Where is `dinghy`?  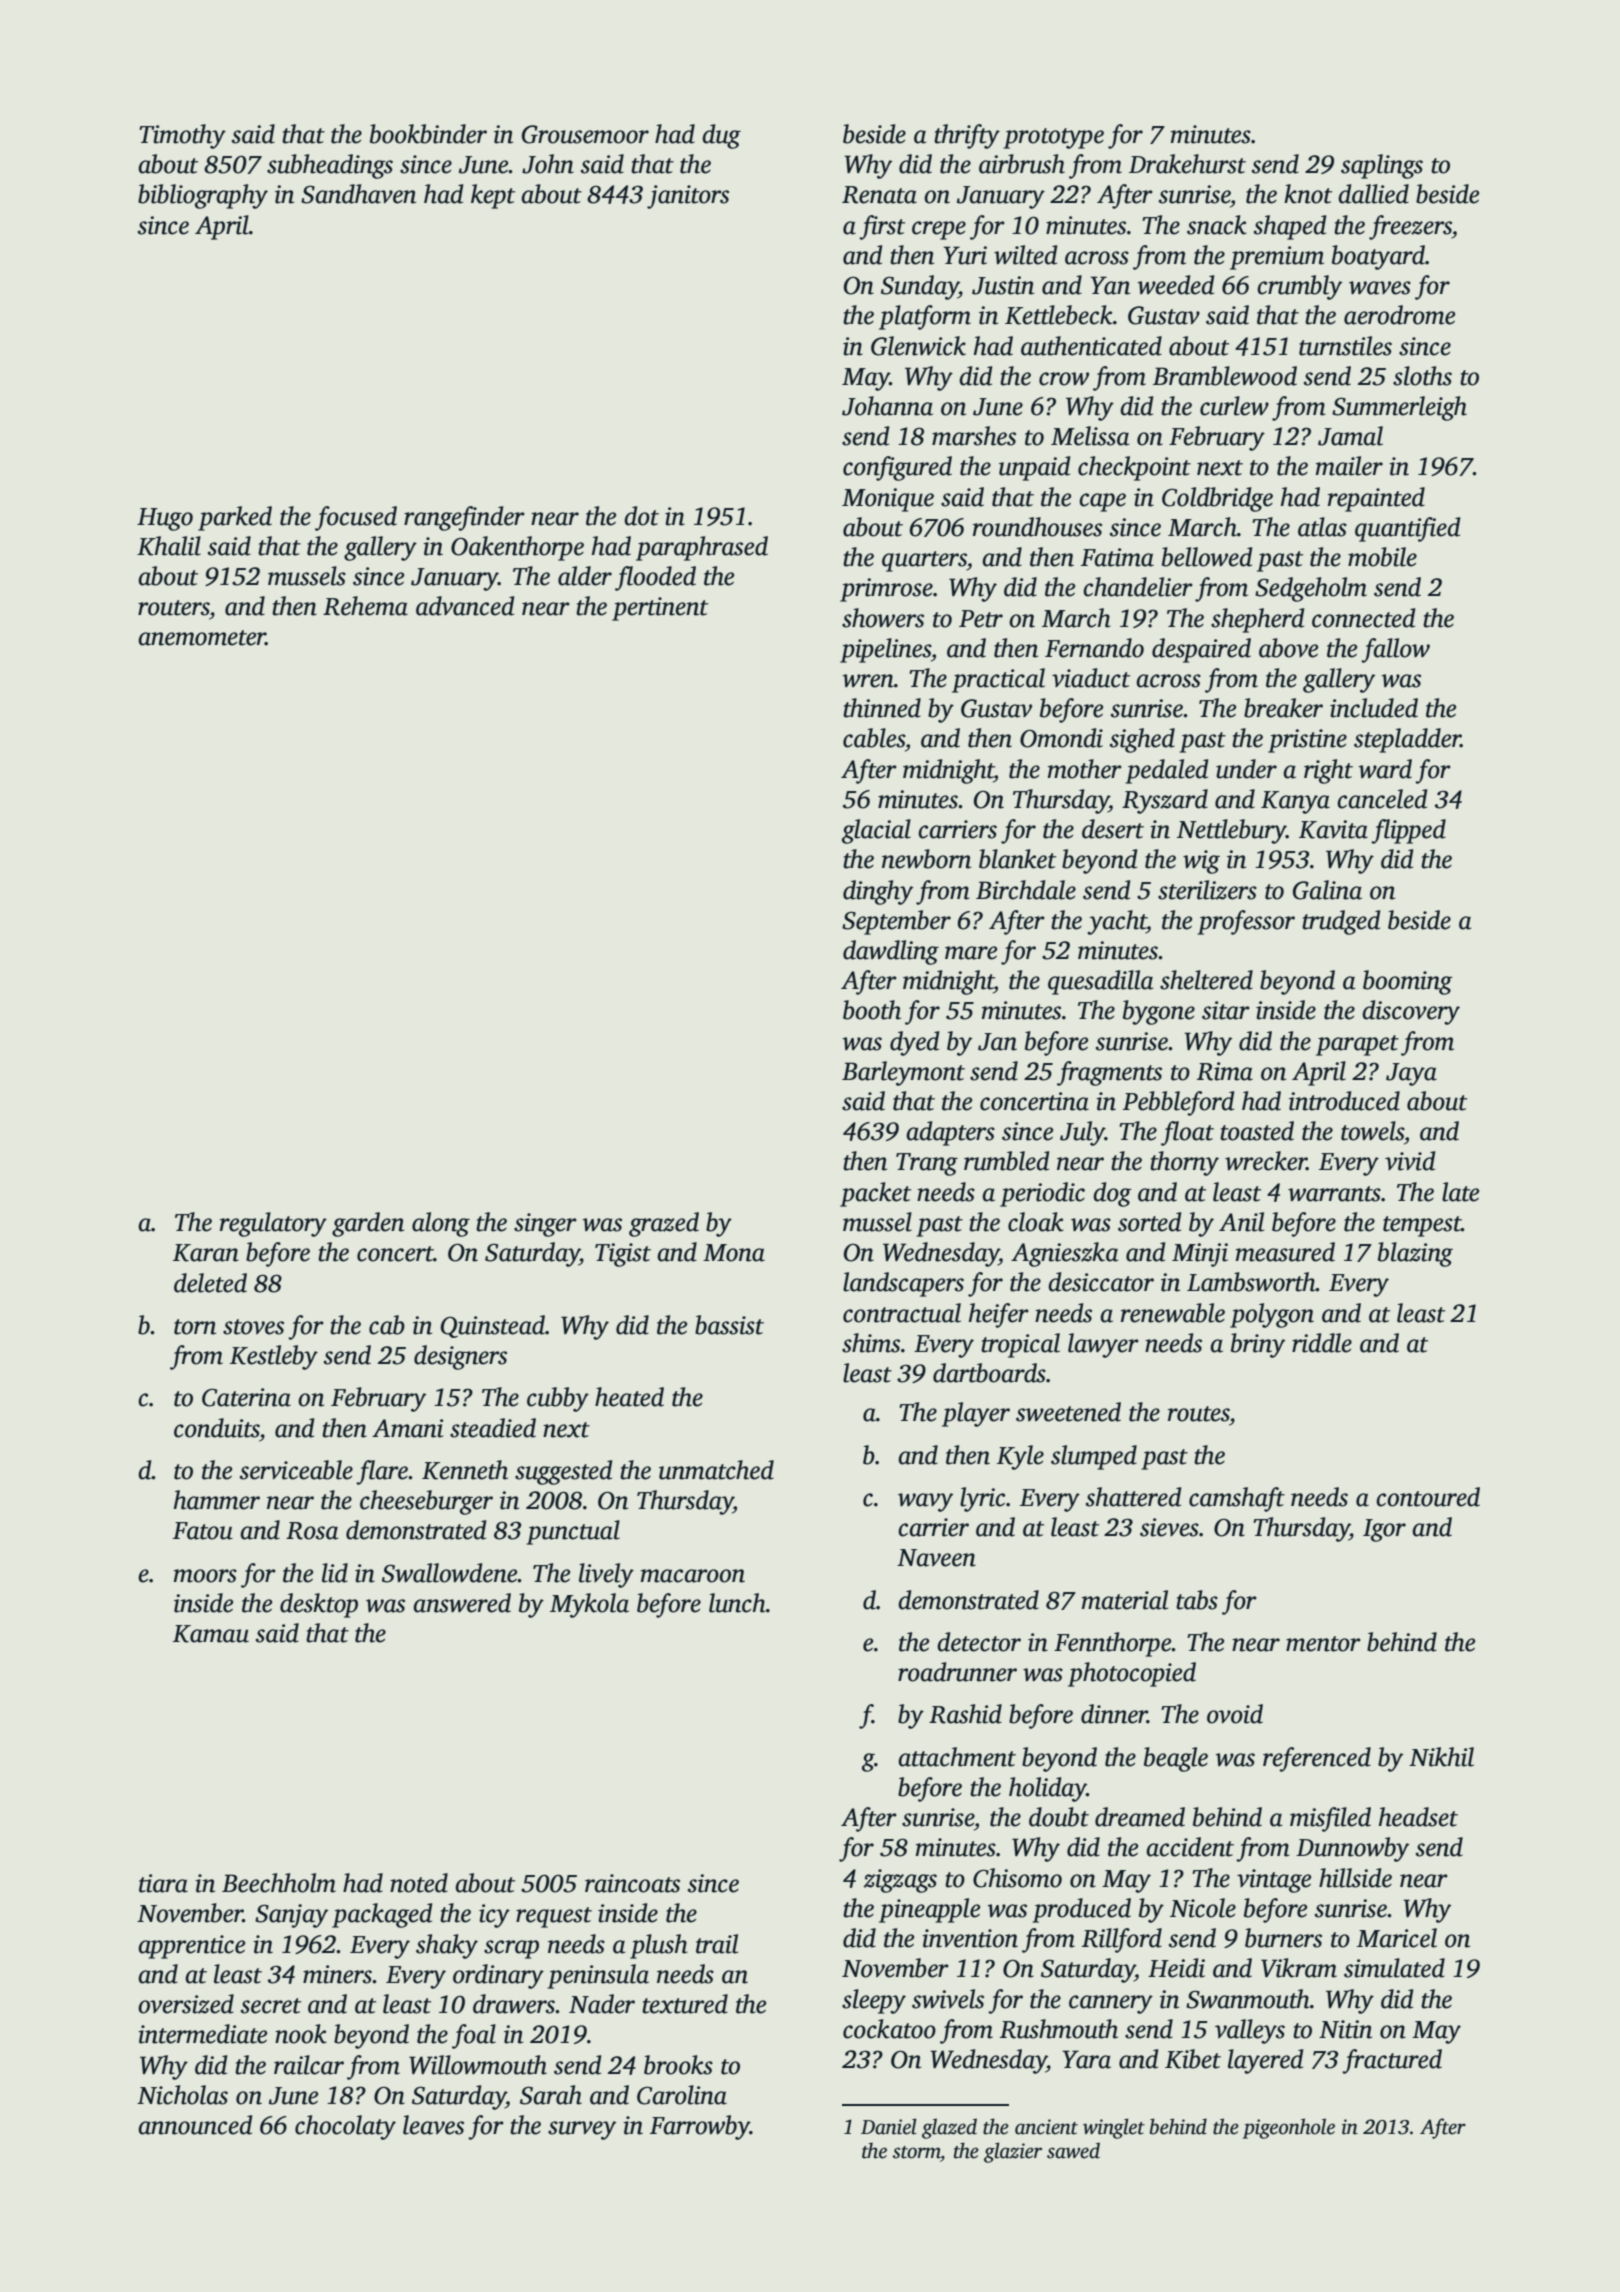
dinghy is located at coordinates (878, 892).
